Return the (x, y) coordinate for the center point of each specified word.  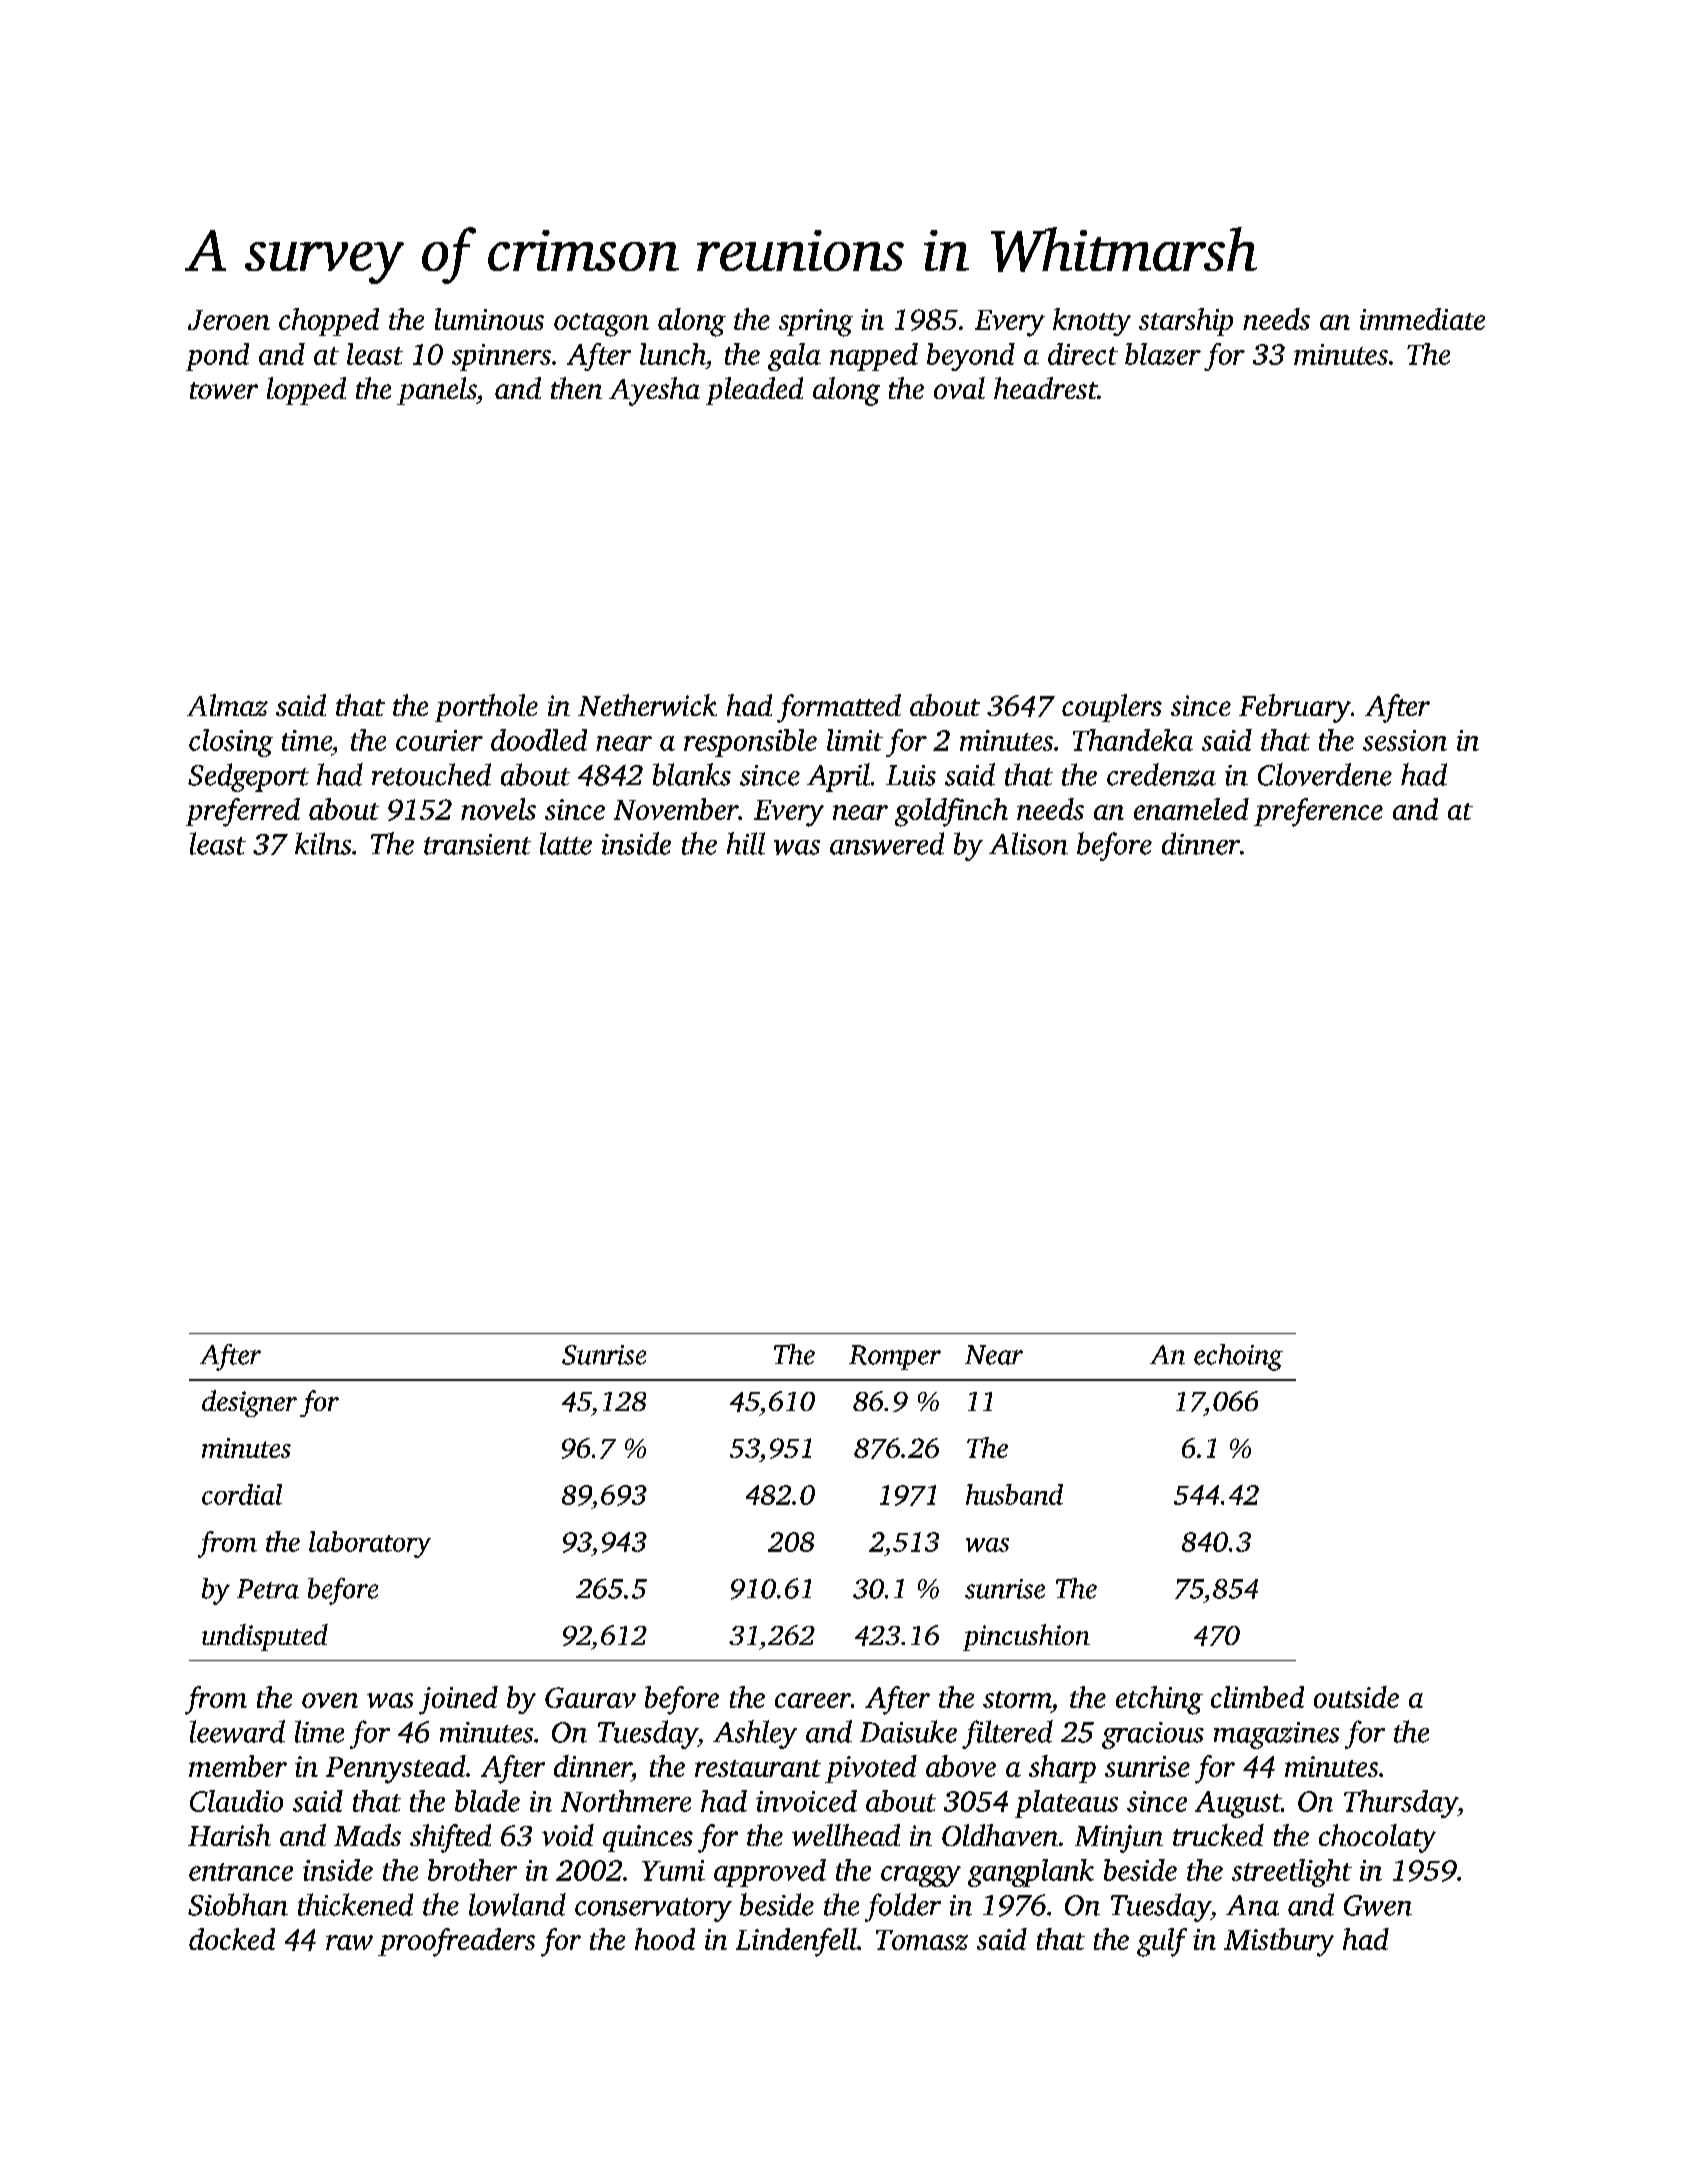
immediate (1422, 319)
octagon (601, 325)
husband (1014, 1494)
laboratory (370, 1544)
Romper (895, 1357)
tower (224, 390)
